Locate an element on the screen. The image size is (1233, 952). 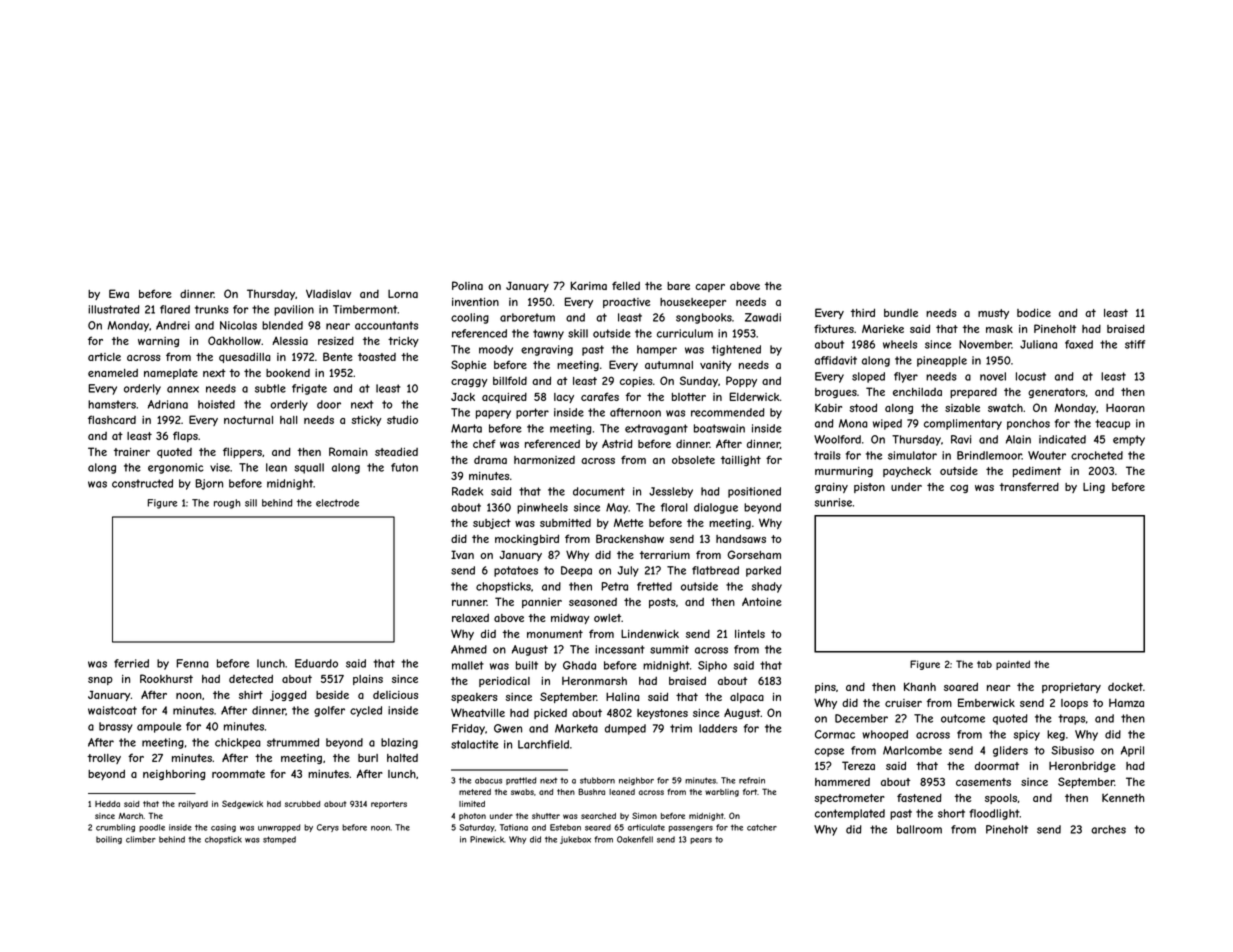
Karima is located at coordinates (589, 285).
